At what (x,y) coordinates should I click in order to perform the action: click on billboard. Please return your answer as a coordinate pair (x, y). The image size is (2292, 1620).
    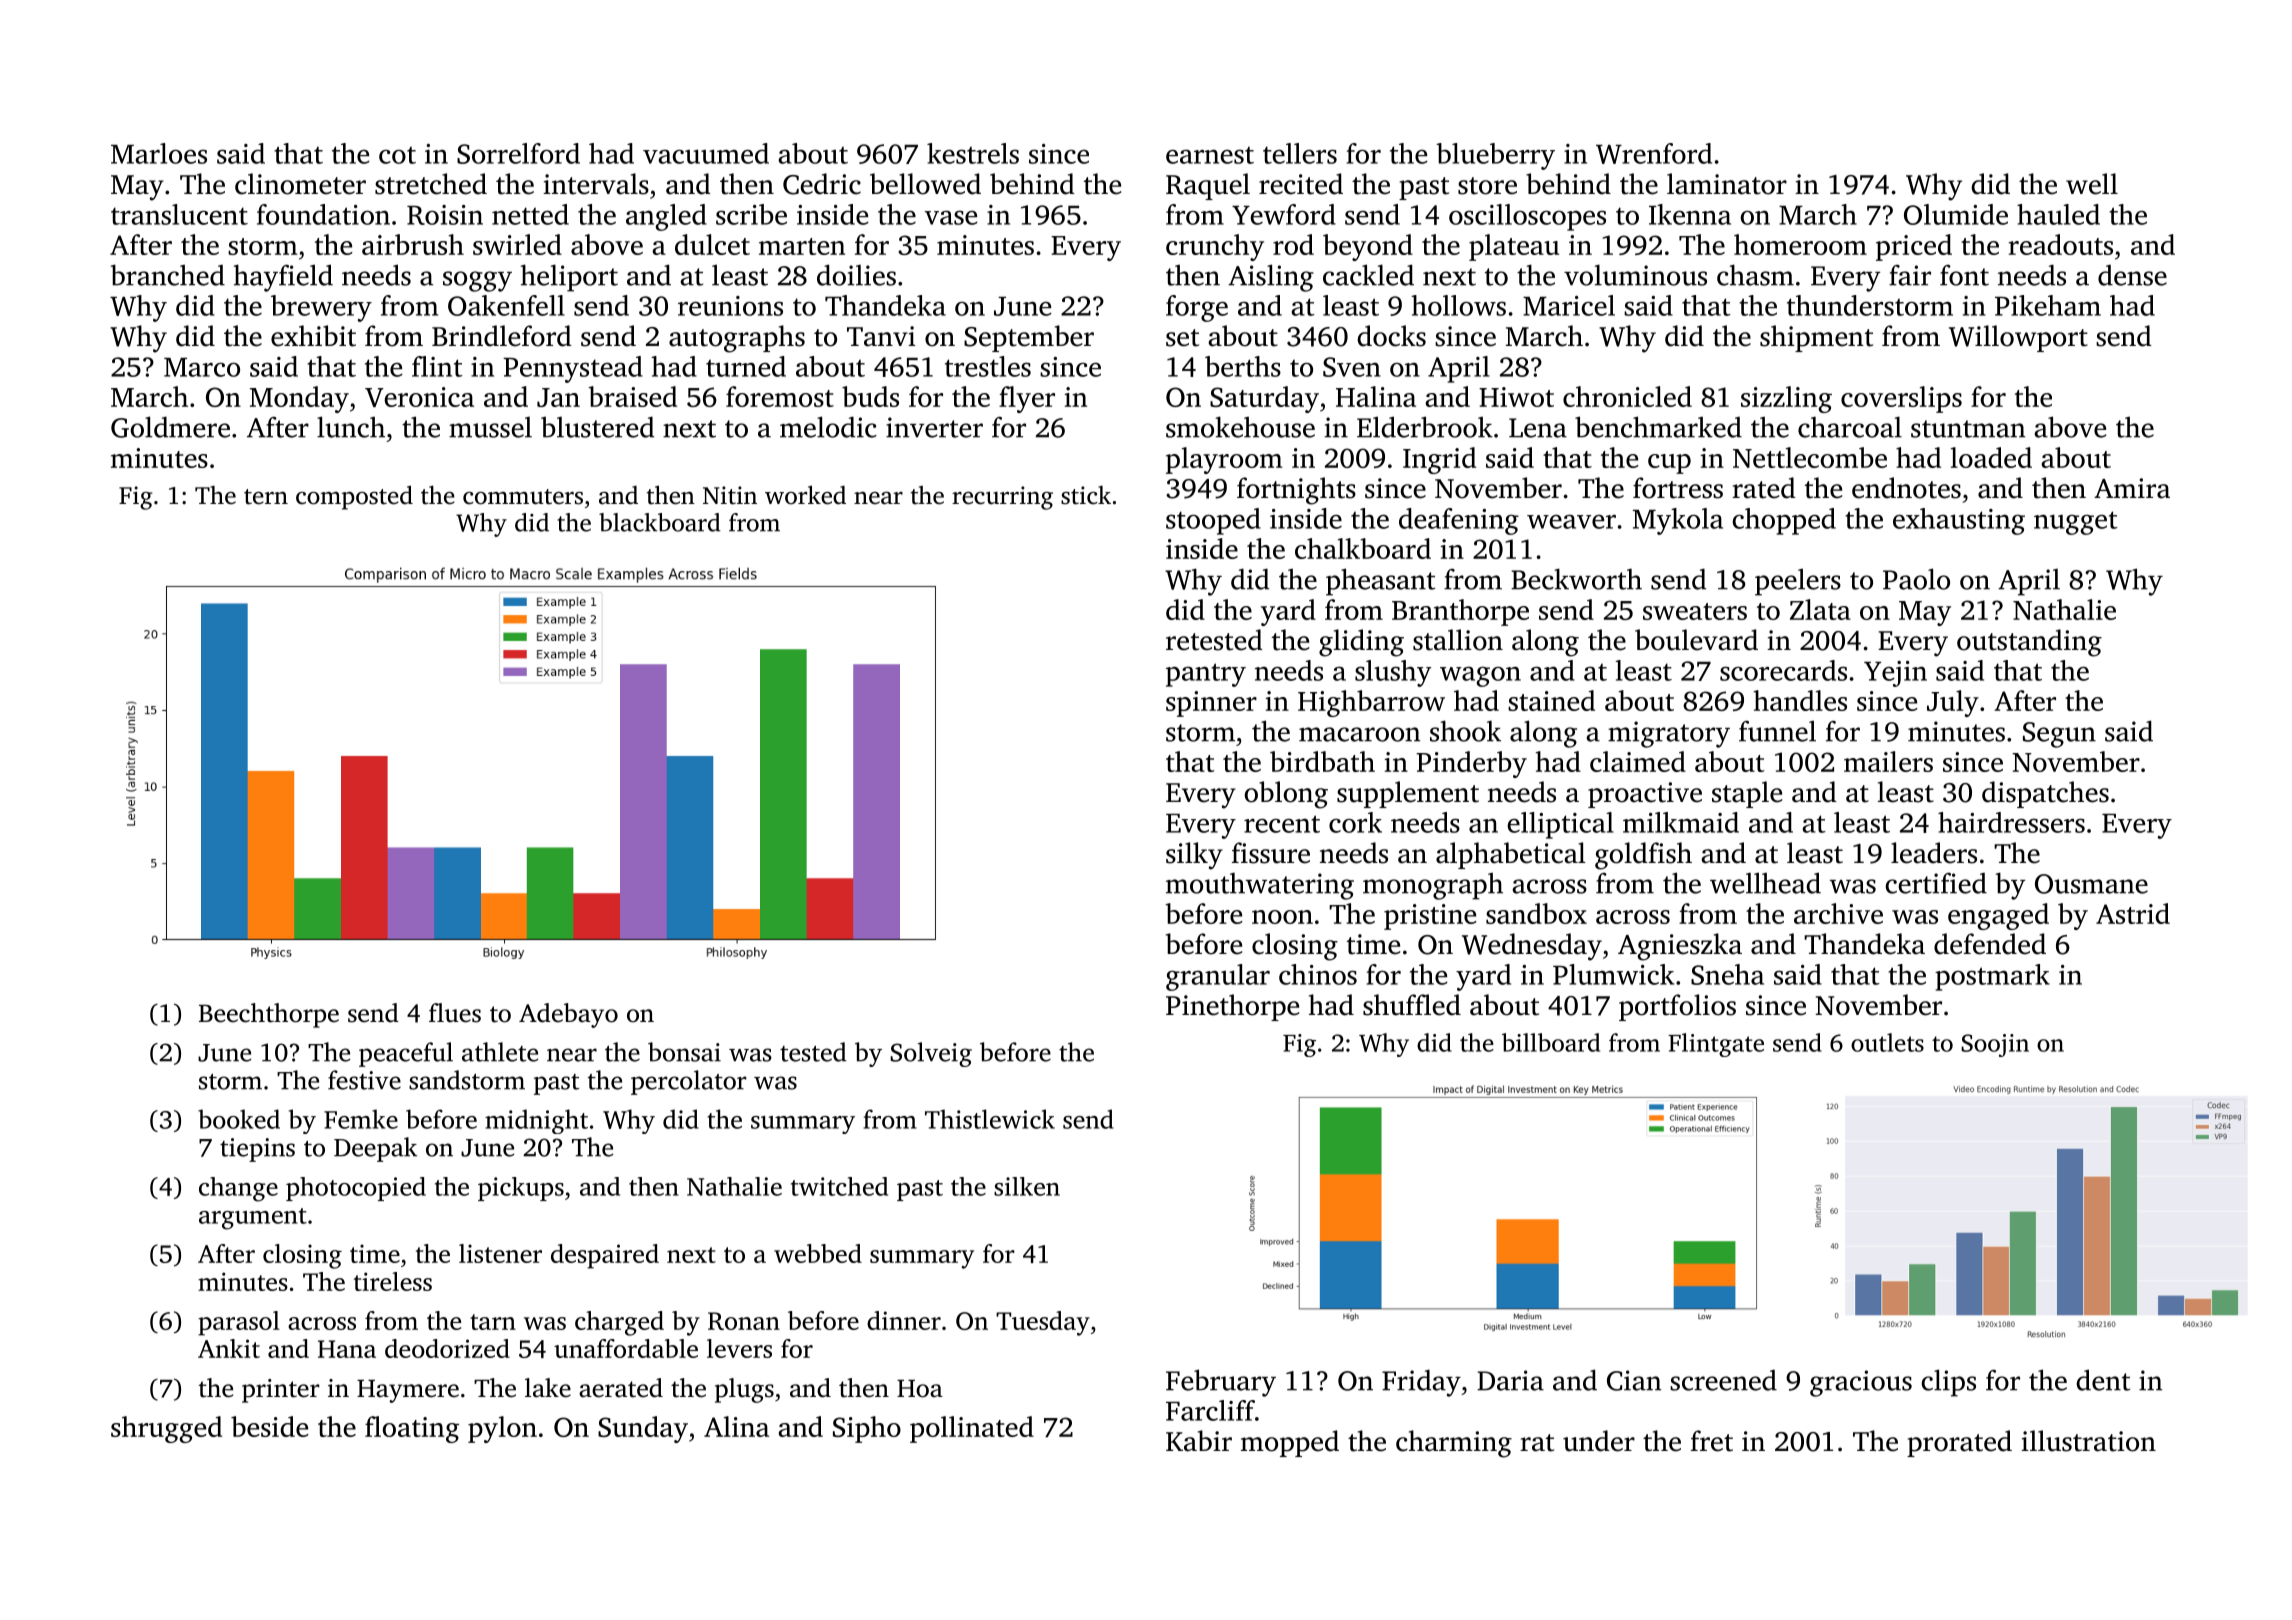
    Looking at the image, I should click on (1551, 1042).
